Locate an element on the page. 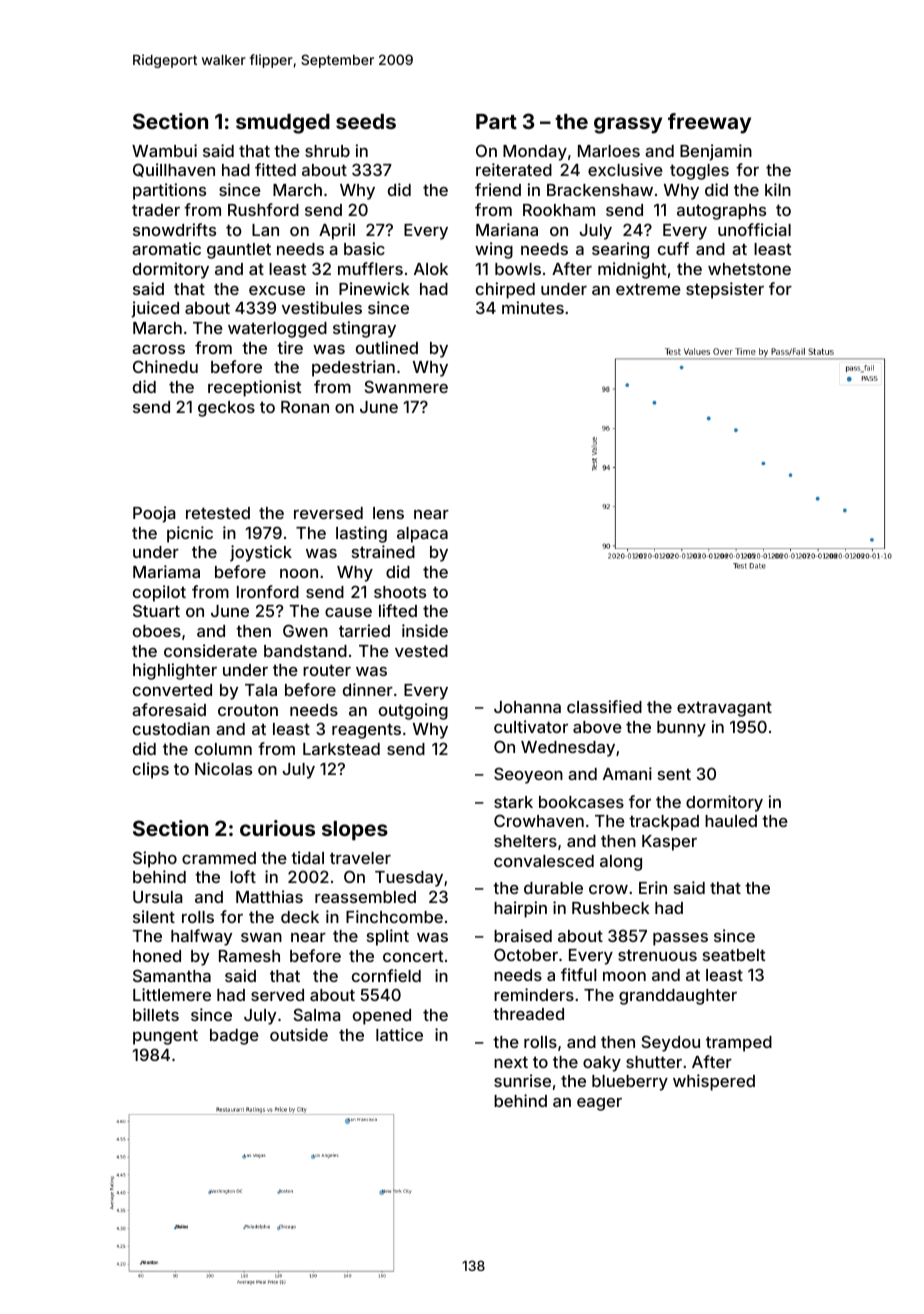 Image resolution: width=924 pixels, height=1314 pixels. Mariana is located at coordinates (507, 229).
